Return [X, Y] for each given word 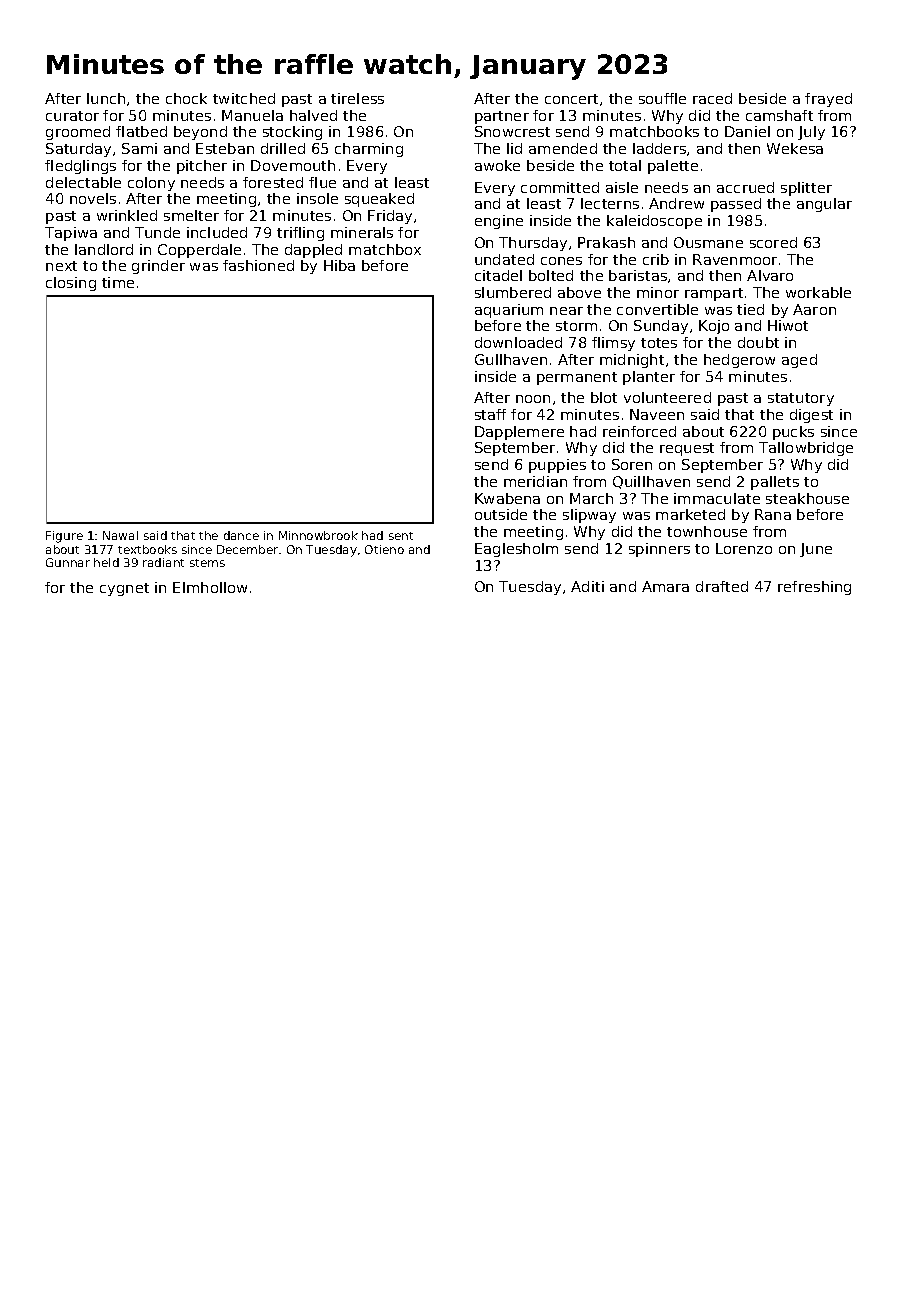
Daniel [747, 131]
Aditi [587, 586]
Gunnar [68, 562]
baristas [638, 275]
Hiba [339, 265]
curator [72, 116]
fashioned [258, 265]
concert [571, 99]
